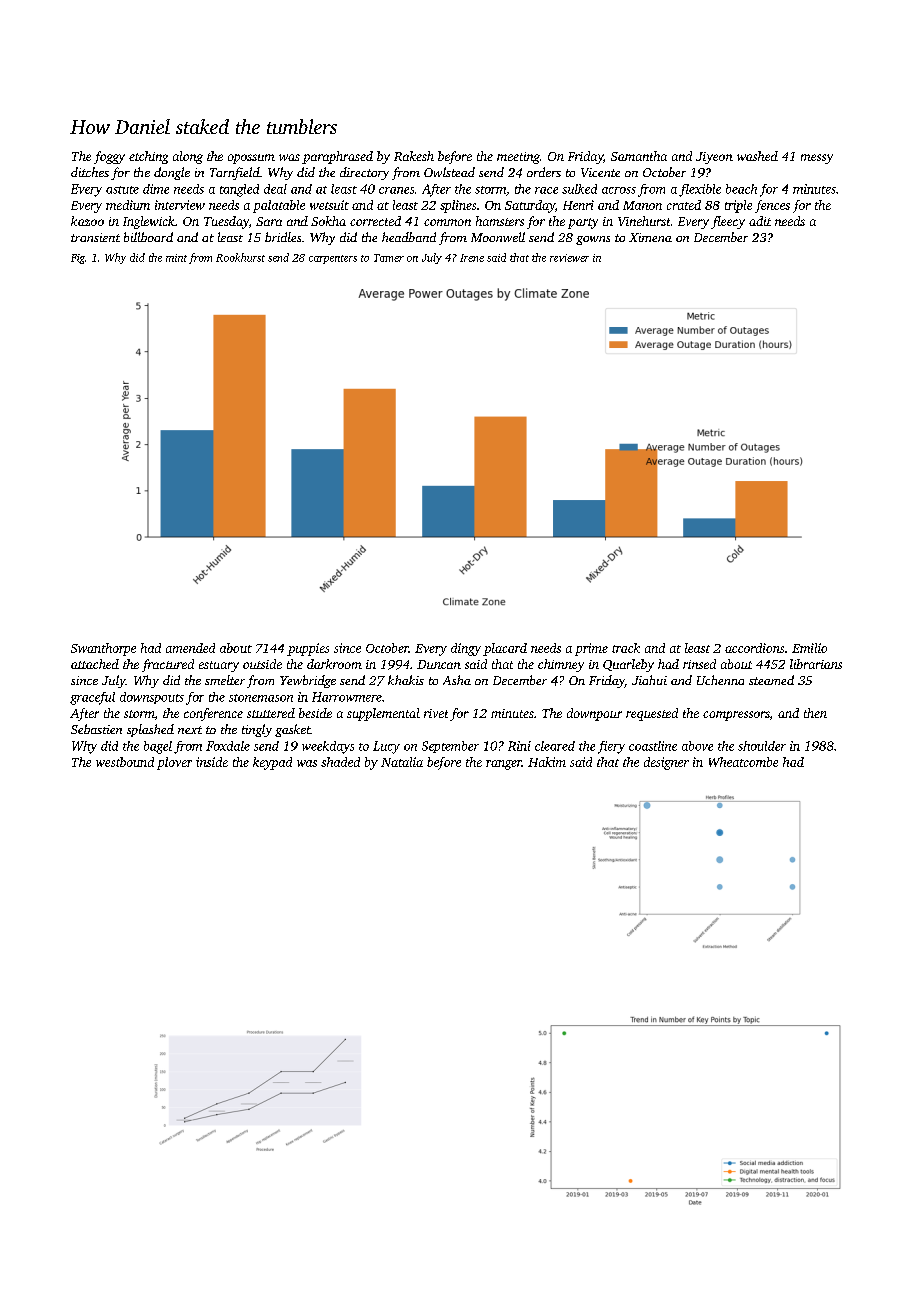 The image size is (924, 1314). What do you see at coordinates (190, 648) in the screenshot?
I see `amended` at bounding box center [190, 648].
